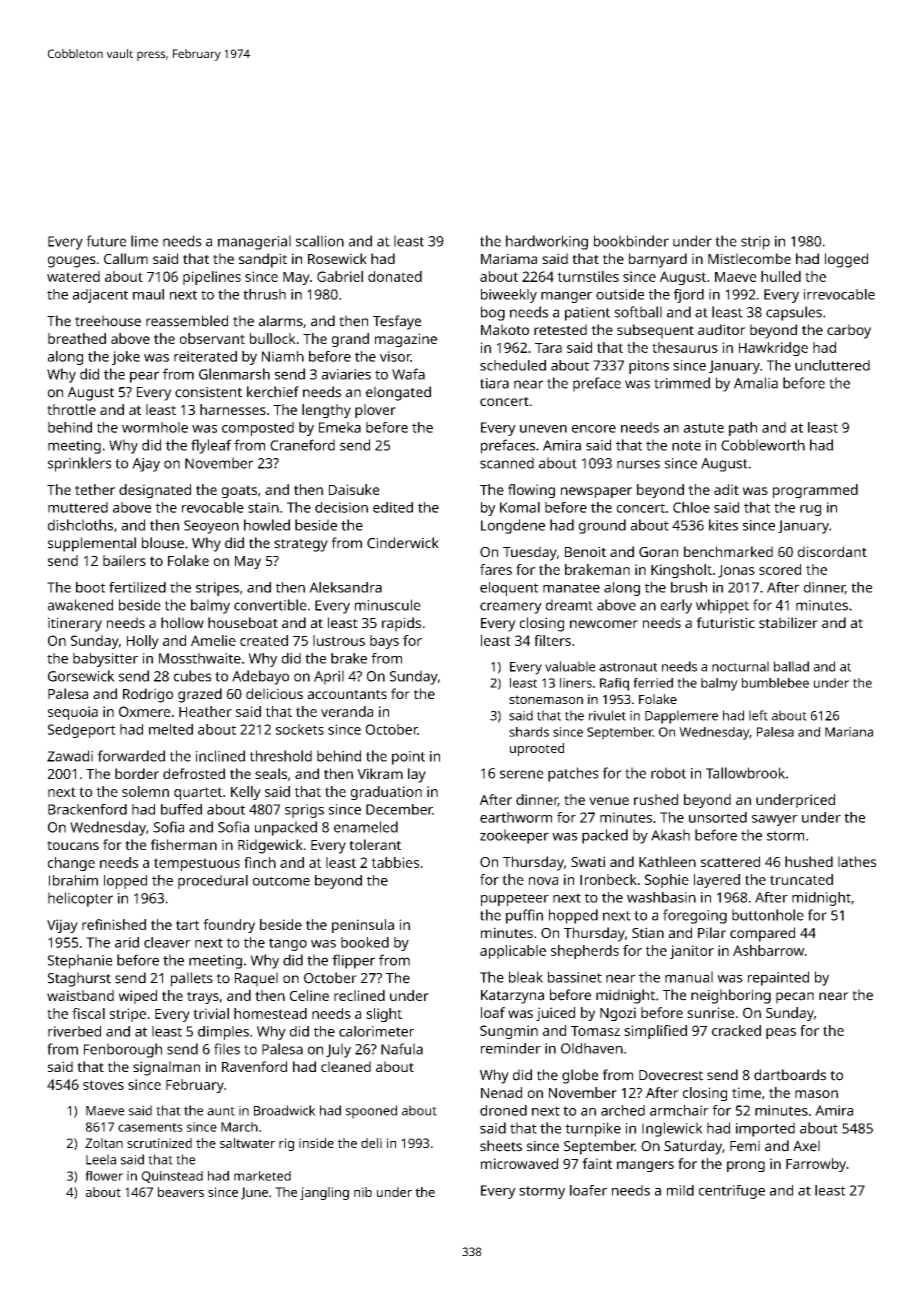 The width and height of the screenshot is (924, 1308). Describe the element at coordinates (384, 1015) in the screenshot. I see `slight` at that location.
